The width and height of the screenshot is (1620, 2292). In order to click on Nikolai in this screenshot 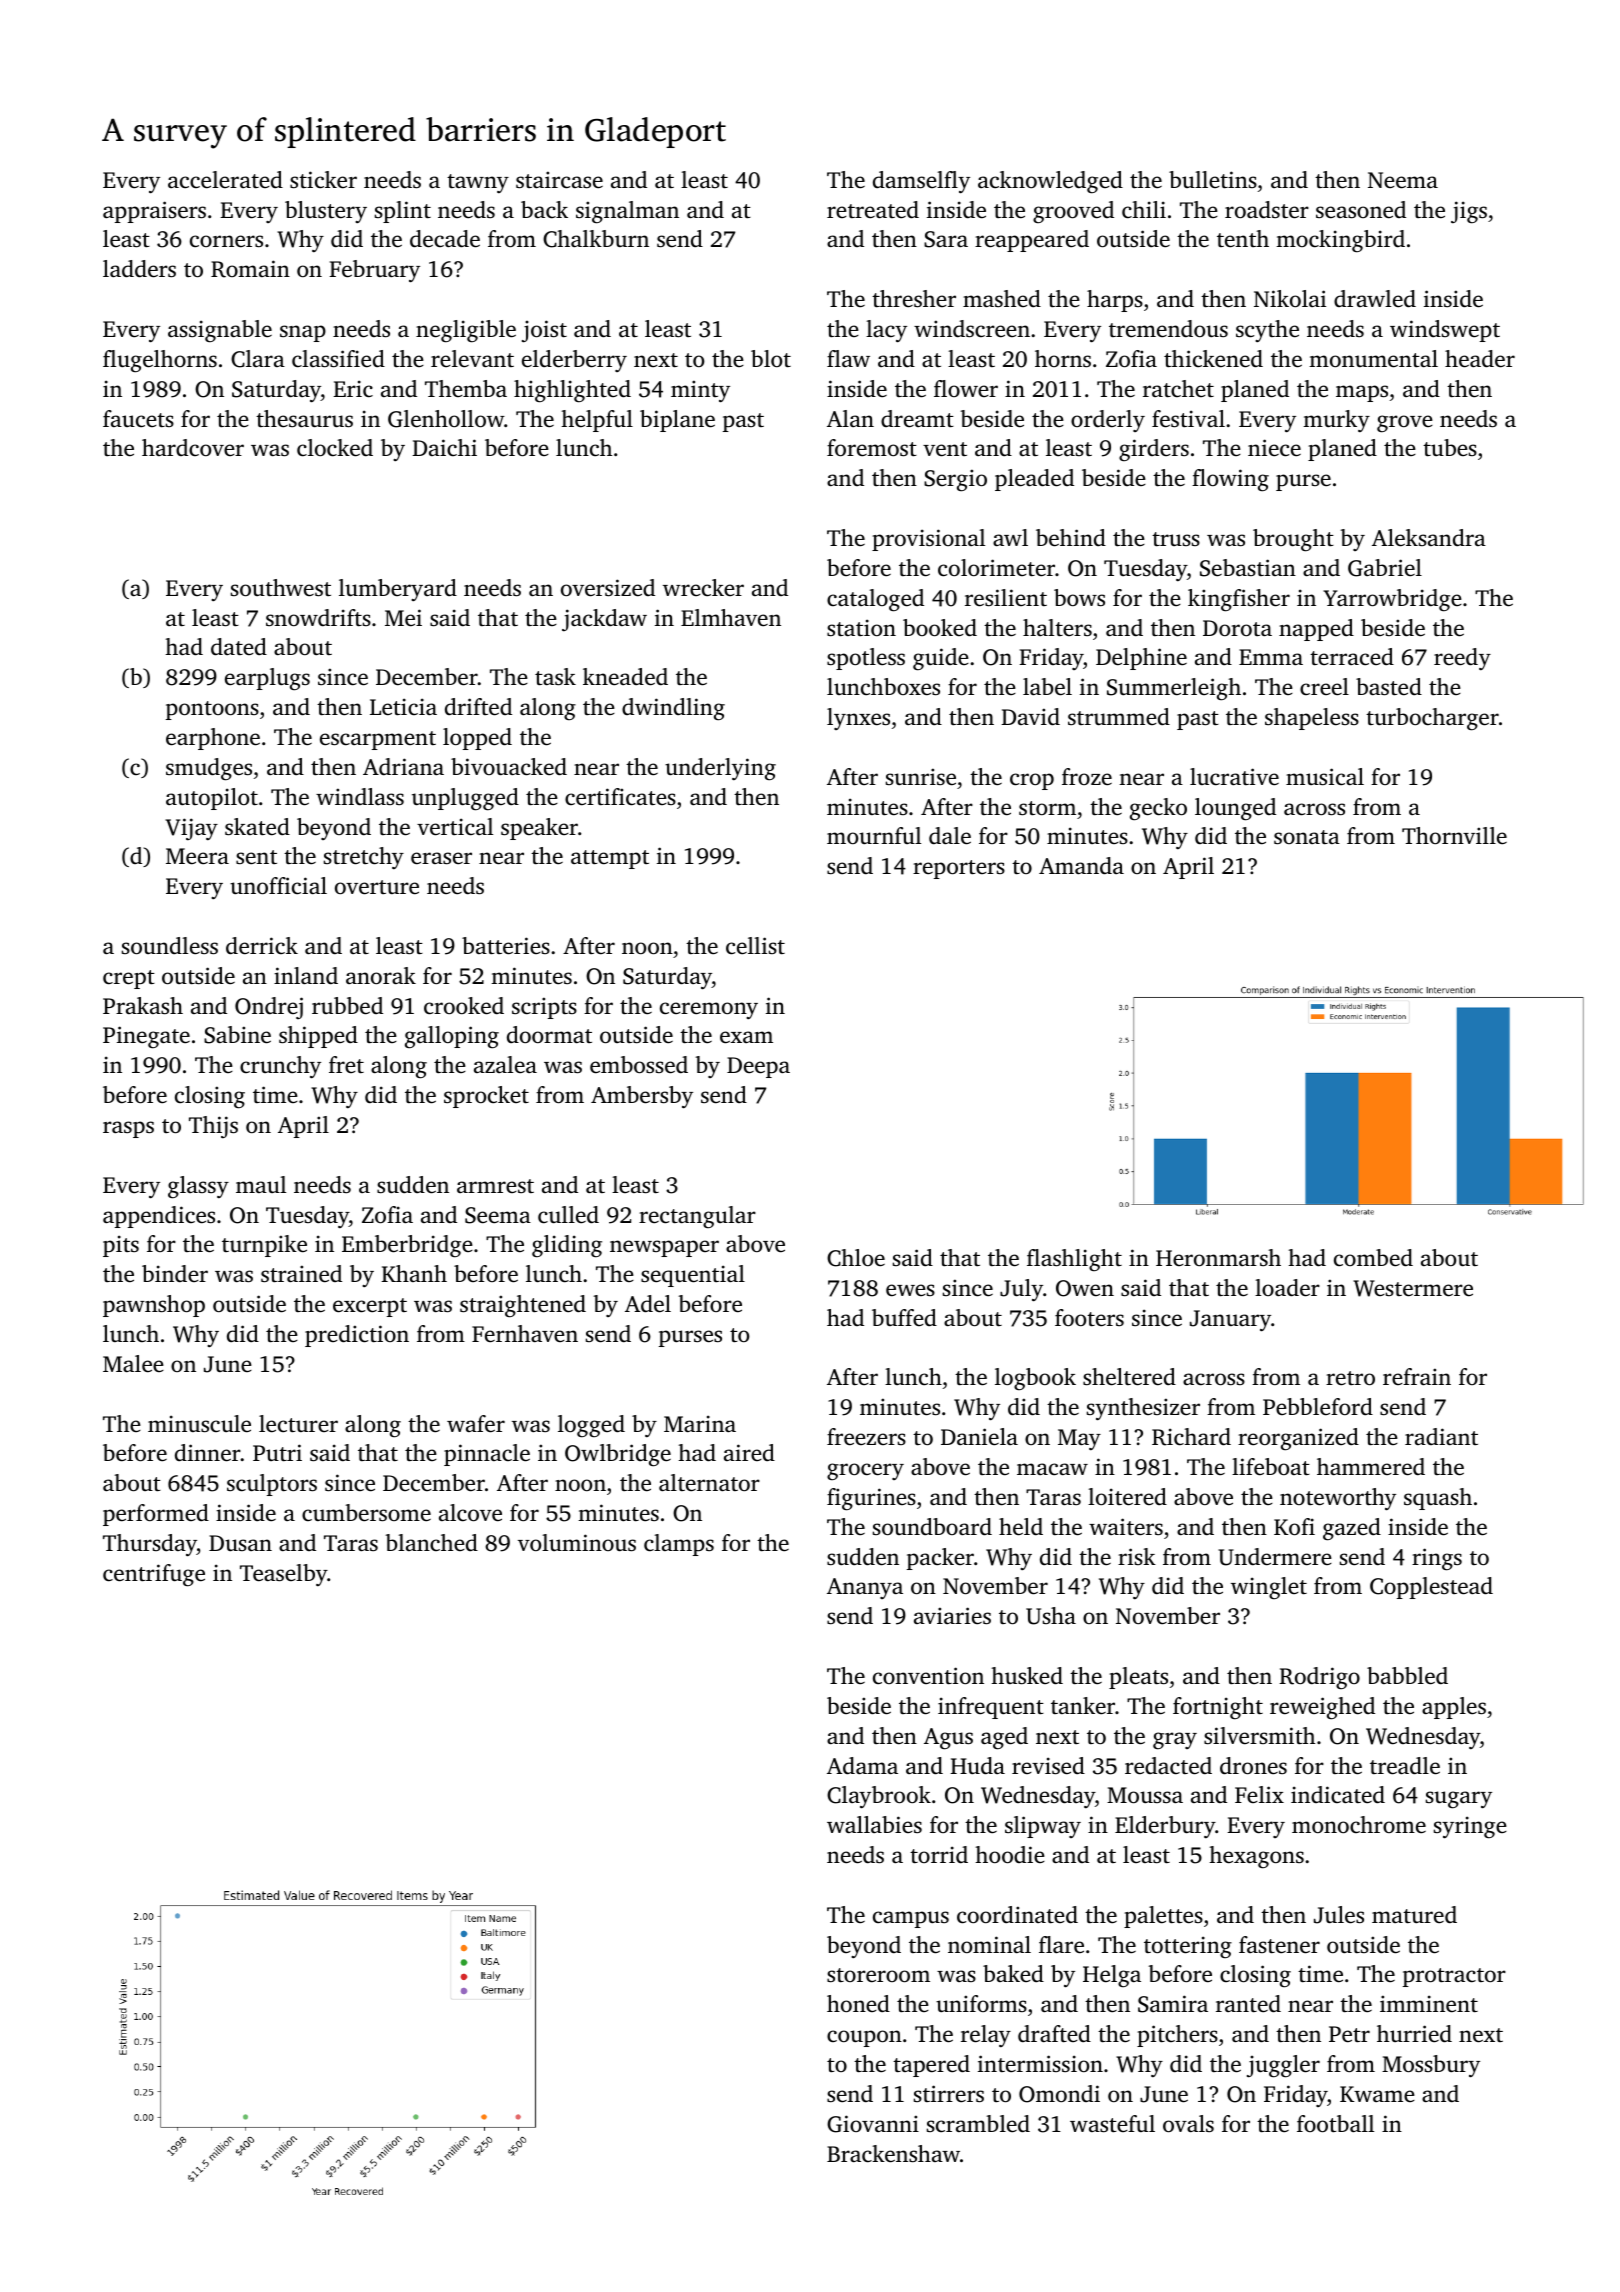, I will do `click(1290, 298)`.
